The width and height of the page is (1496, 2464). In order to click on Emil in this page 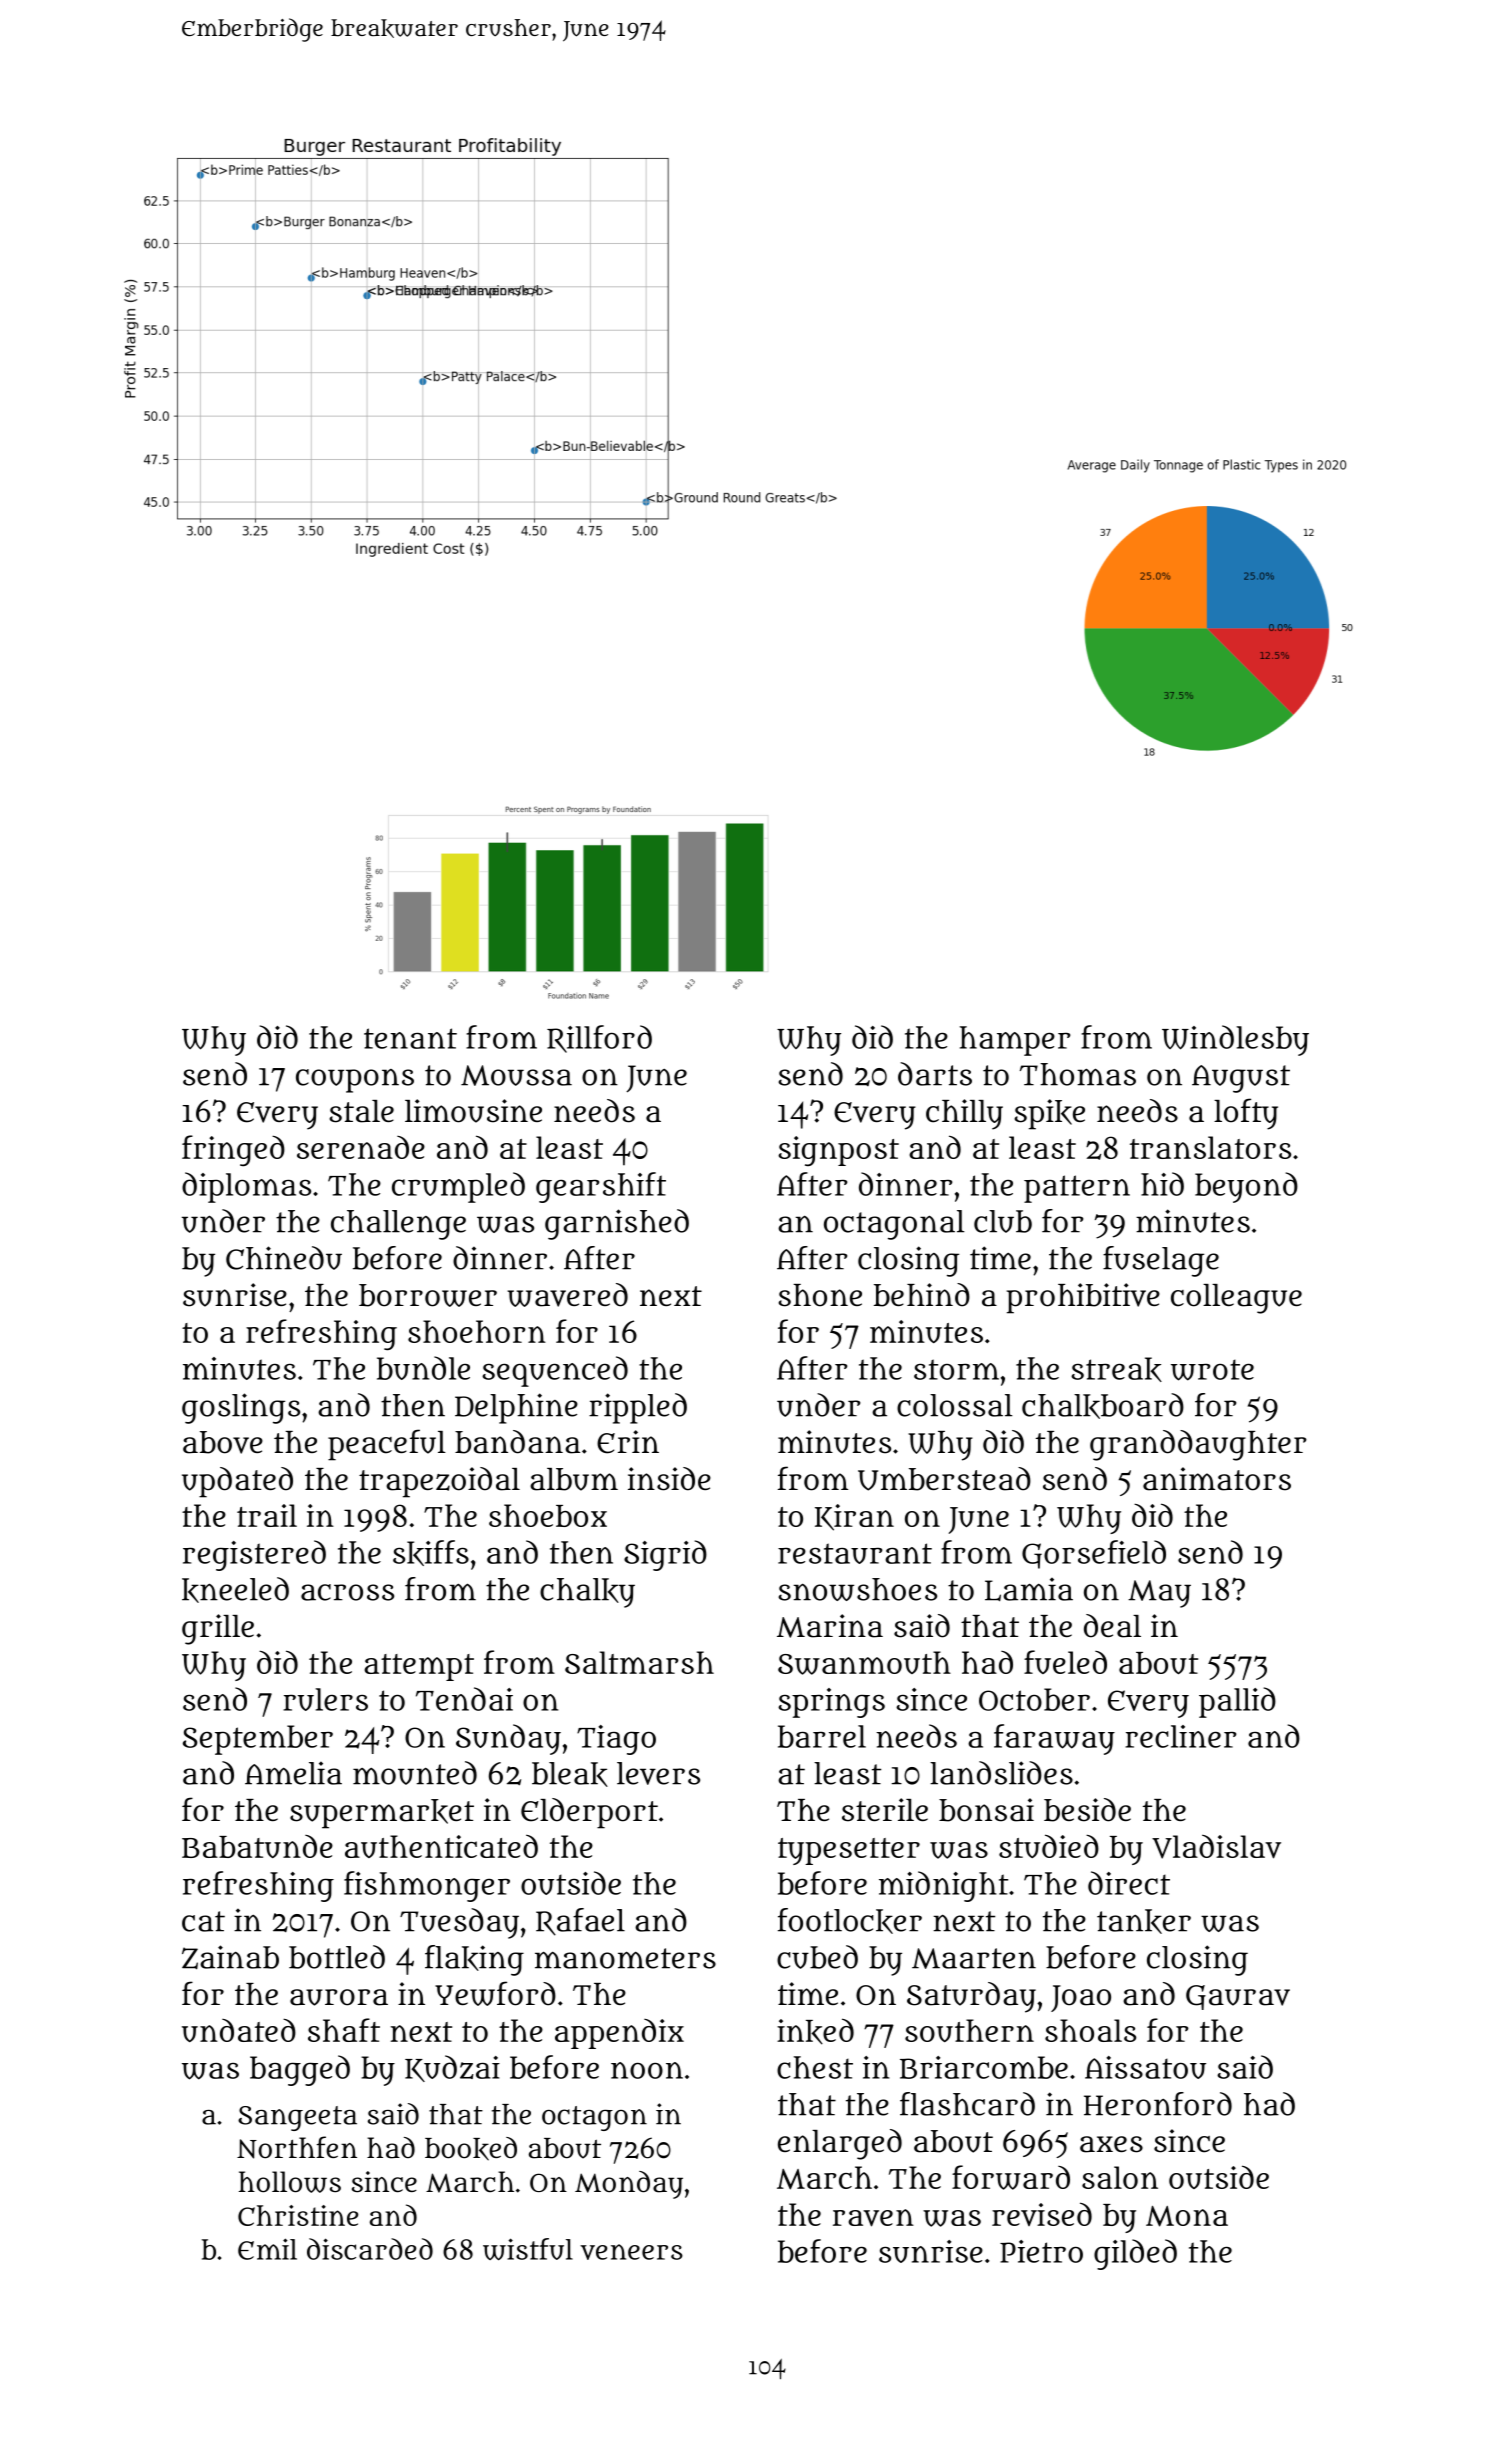, I will do `click(267, 2249)`.
